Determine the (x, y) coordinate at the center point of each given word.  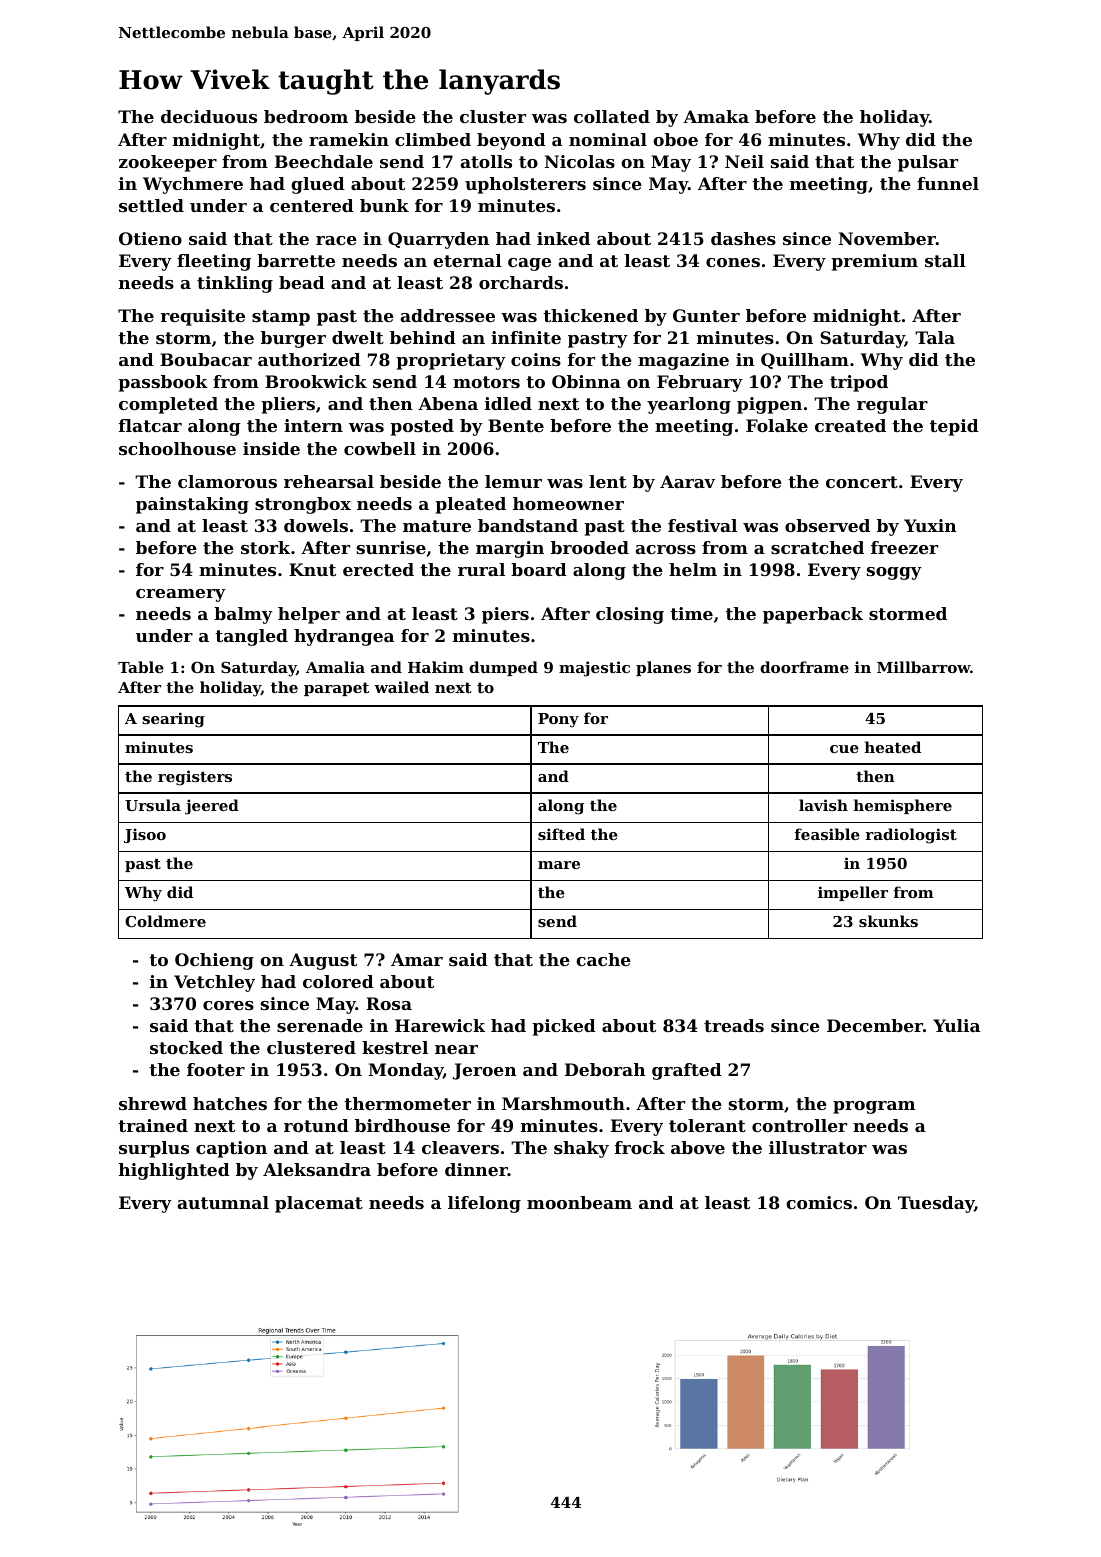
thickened (590, 315)
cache (603, 959)
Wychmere (193, 185)
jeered (212, 807)
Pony (558, 720)
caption (231, 1149)
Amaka (716, 116)
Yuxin (930, 525)
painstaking (192, 505)
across (665, 549)
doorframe (804, 667)
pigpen (769, 405)
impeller (853, 893)
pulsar (928, 163)
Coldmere (165, 921)
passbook (163, 383)
